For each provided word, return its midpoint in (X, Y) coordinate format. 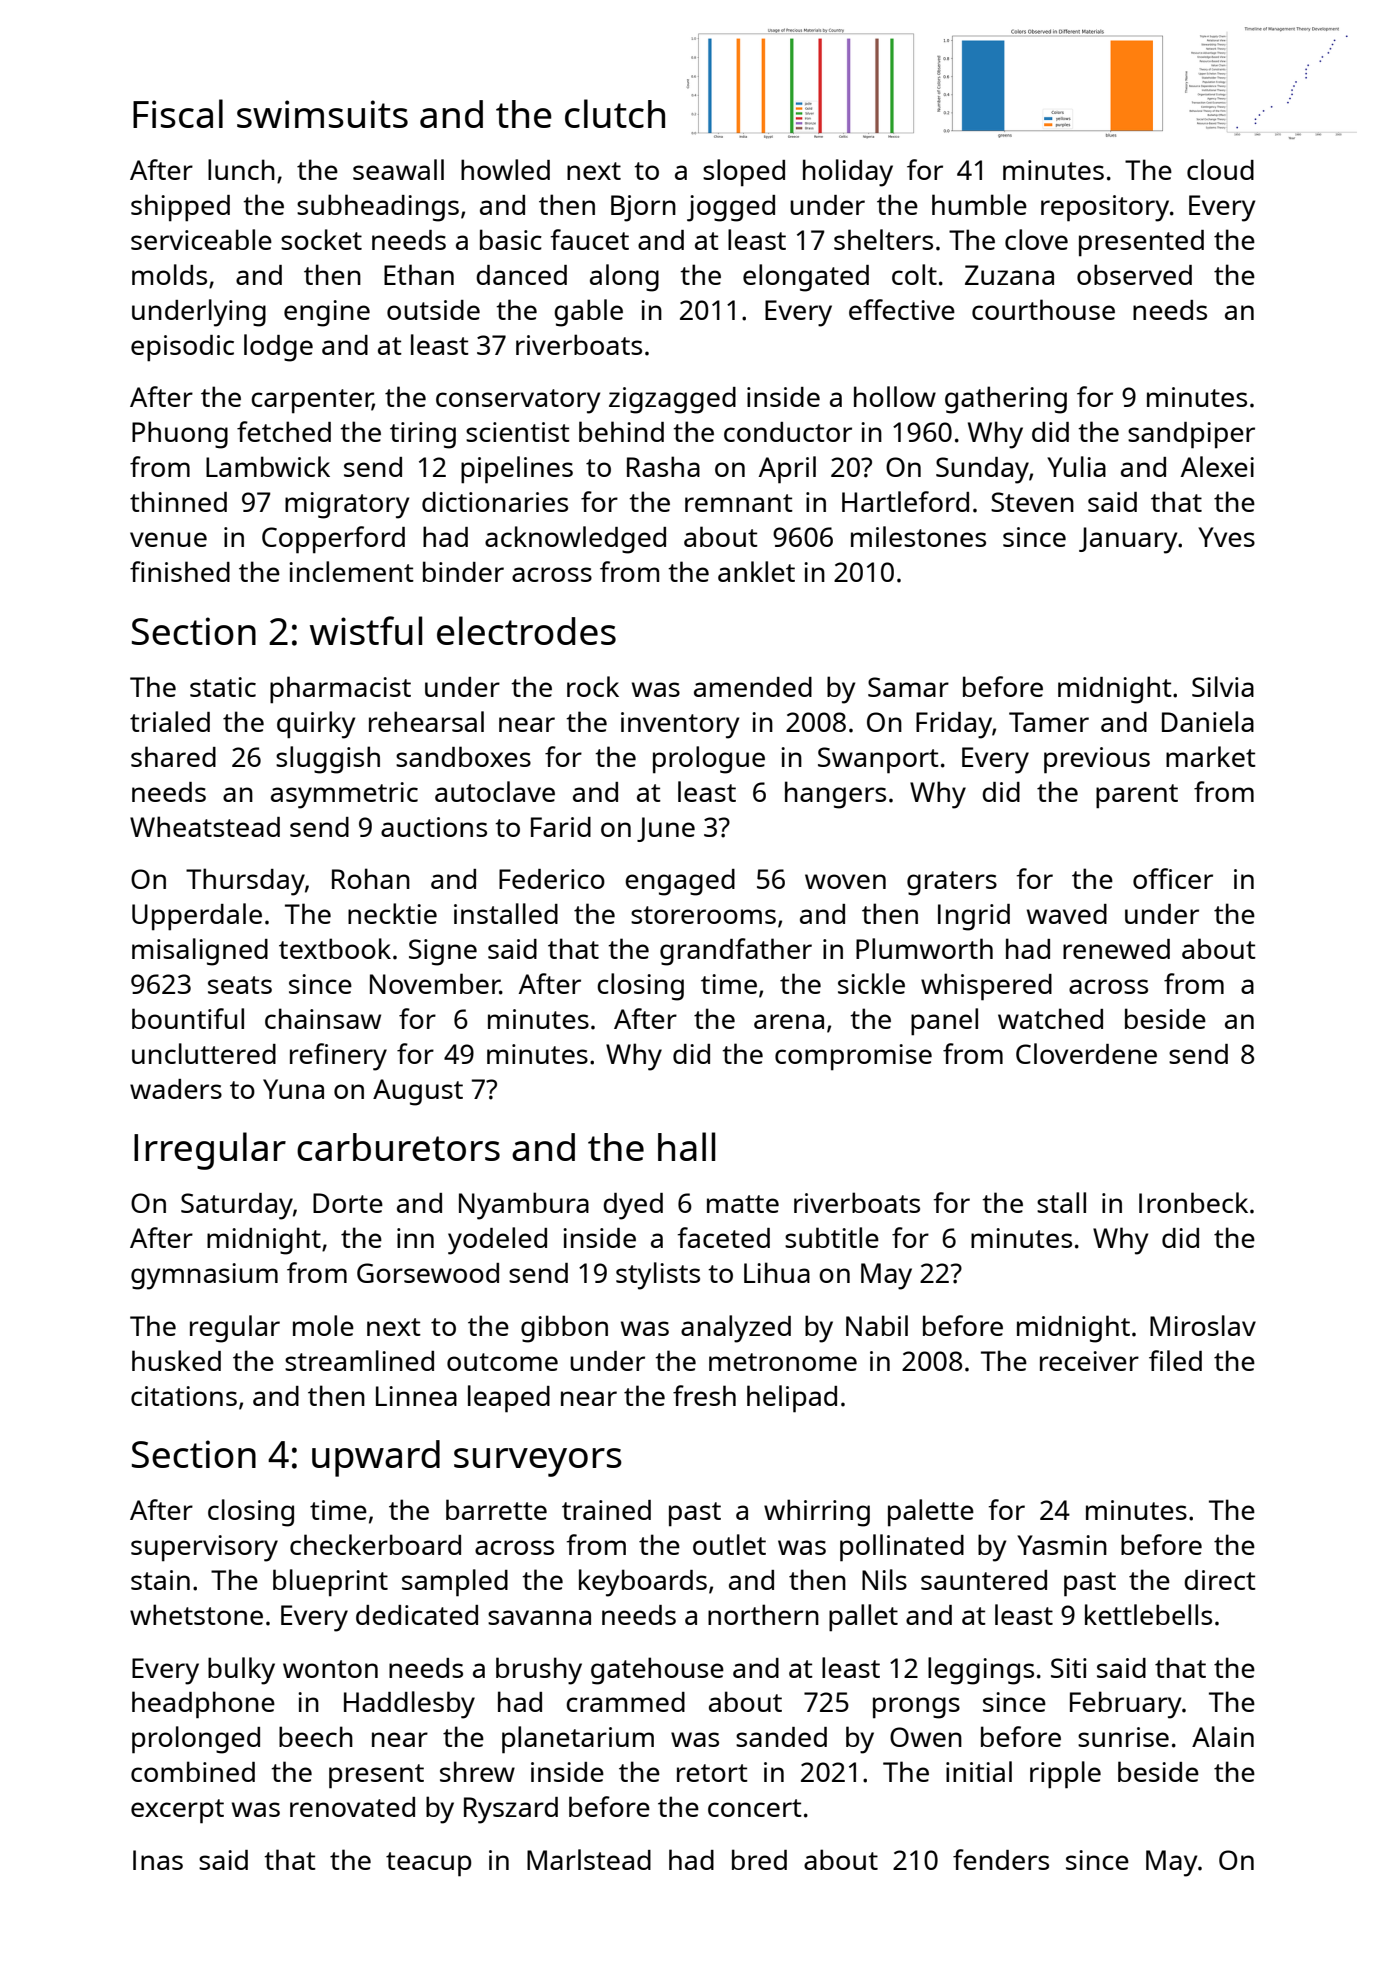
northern (763, 1614)
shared (173, 756)
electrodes (526, 630)
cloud (1220, 169)
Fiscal (178, 113)
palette (931, 1513)
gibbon (564, 1329)
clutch (615, 113)
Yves (1226, 537)
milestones (918, 536)
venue (168, 539)
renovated (352, 1807)
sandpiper (1191, 435)
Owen (926, 1737)
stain (160, 1580)
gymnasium (204, 1276)
